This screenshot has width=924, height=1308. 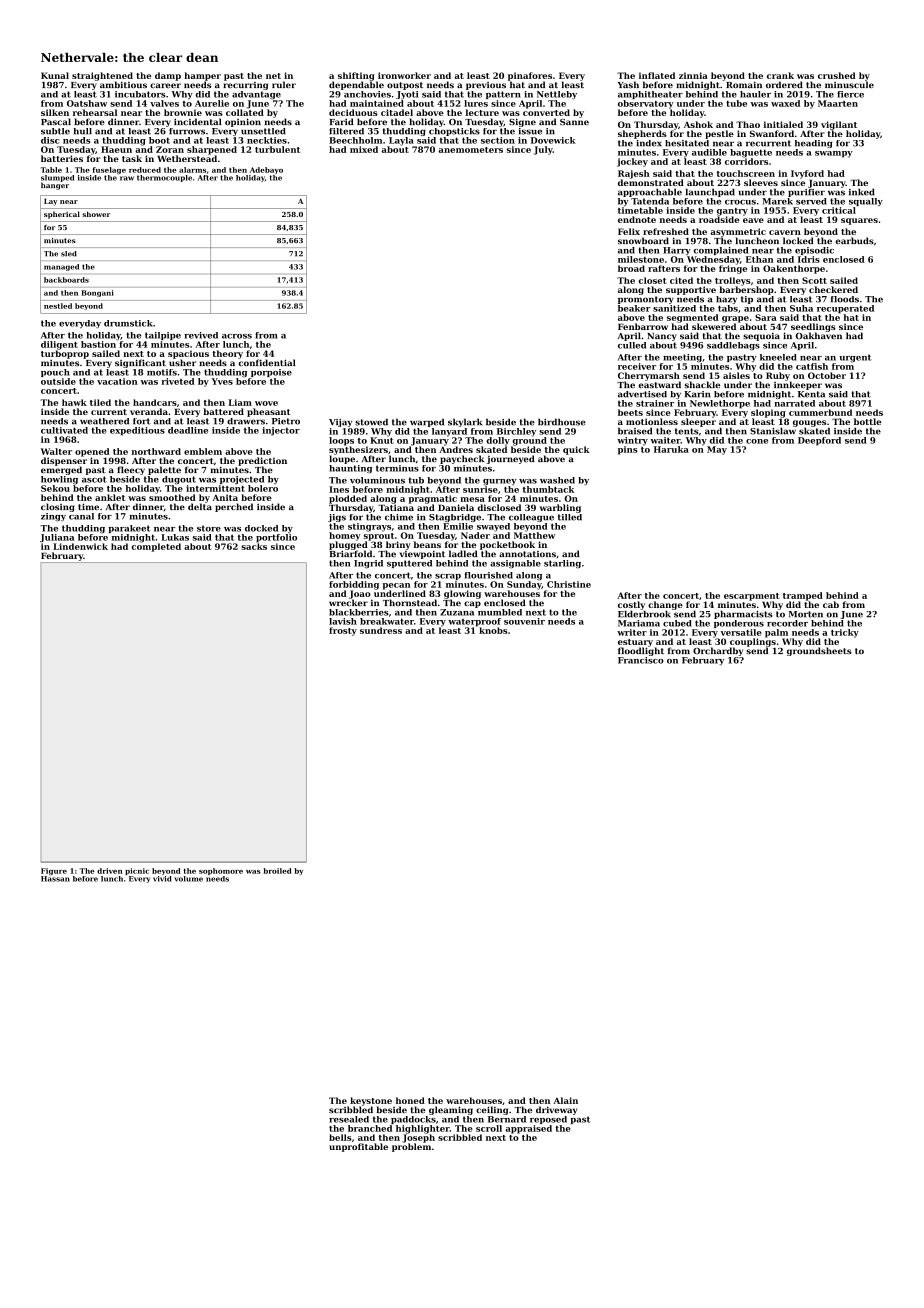 What do you see at coordinates (109, 871) in the screenshot?
I see `driven` at bounding box center [109, 871].
